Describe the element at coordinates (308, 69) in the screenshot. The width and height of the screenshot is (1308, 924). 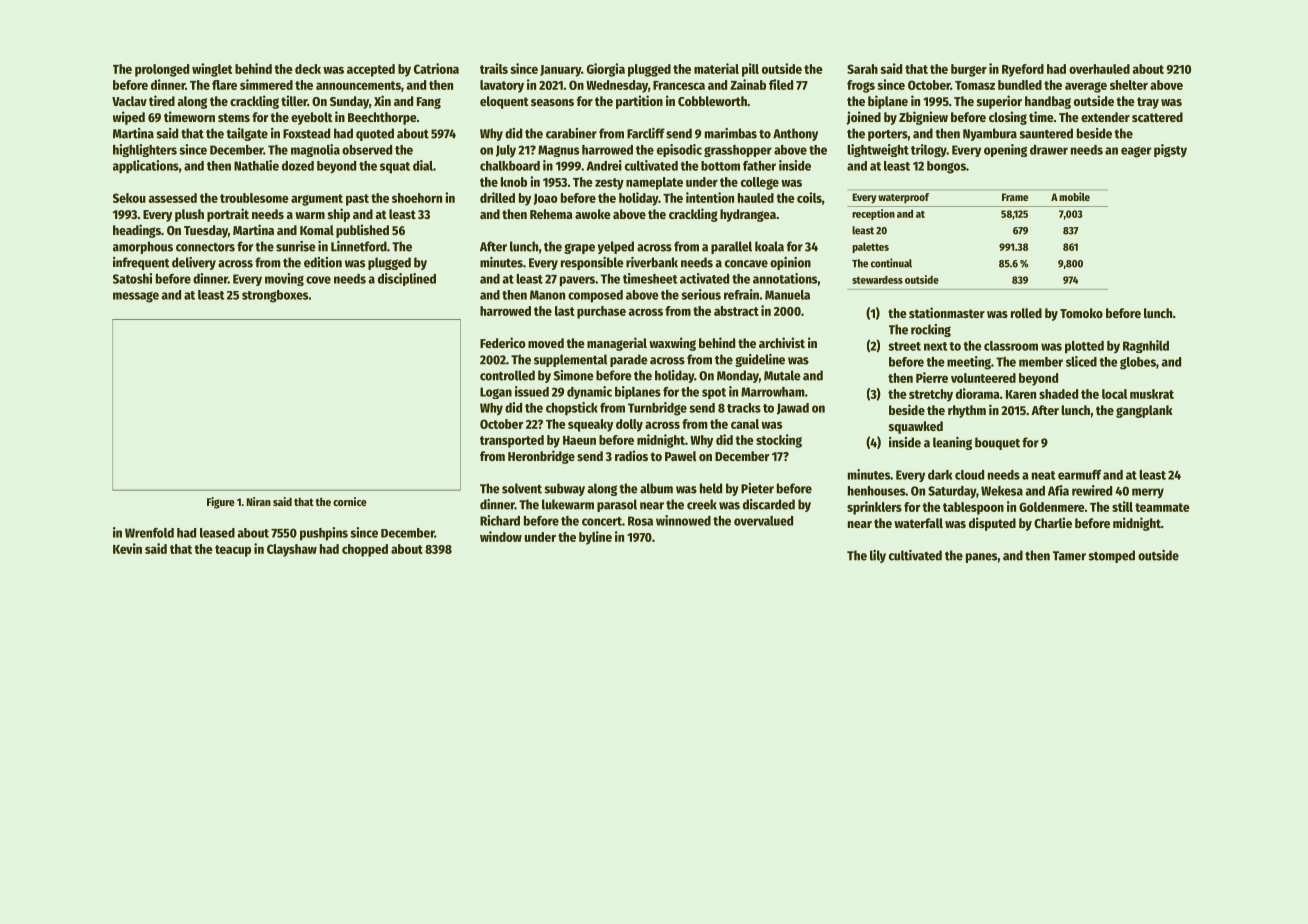
I see `deck` at that location.
